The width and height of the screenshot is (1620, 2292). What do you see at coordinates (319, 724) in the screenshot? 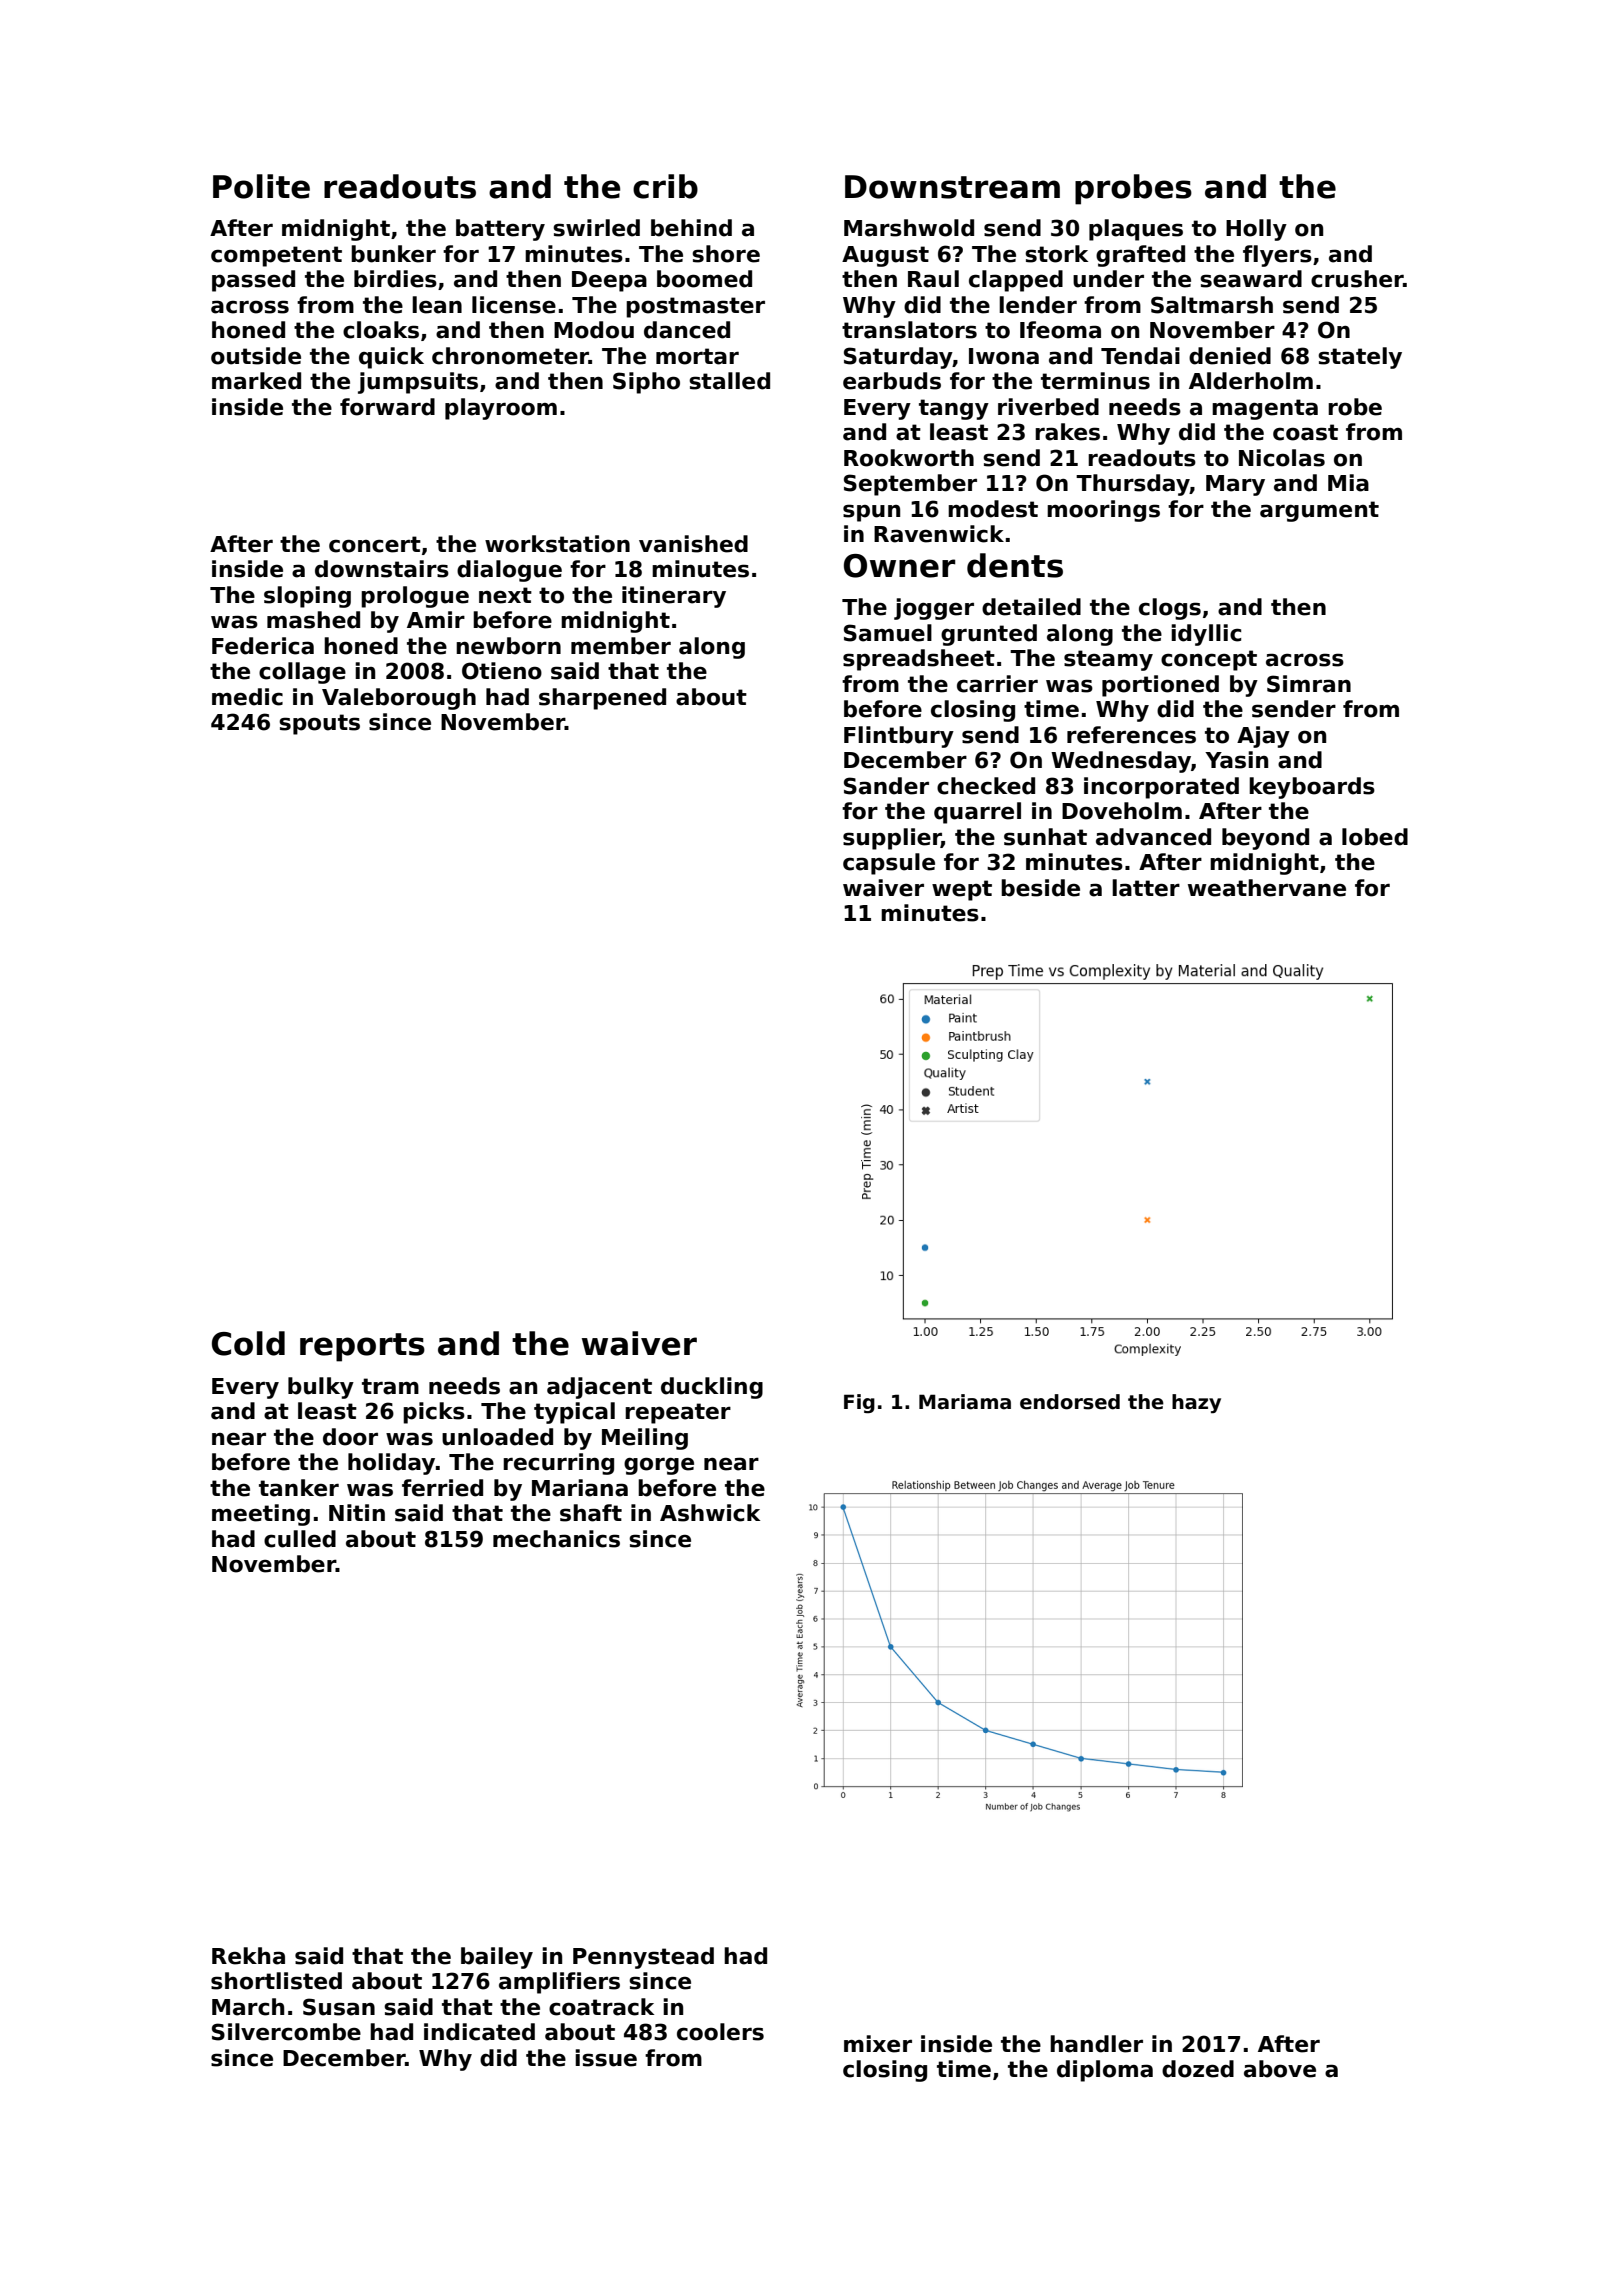
I see `spouts` at bounding box center [319, 724].
